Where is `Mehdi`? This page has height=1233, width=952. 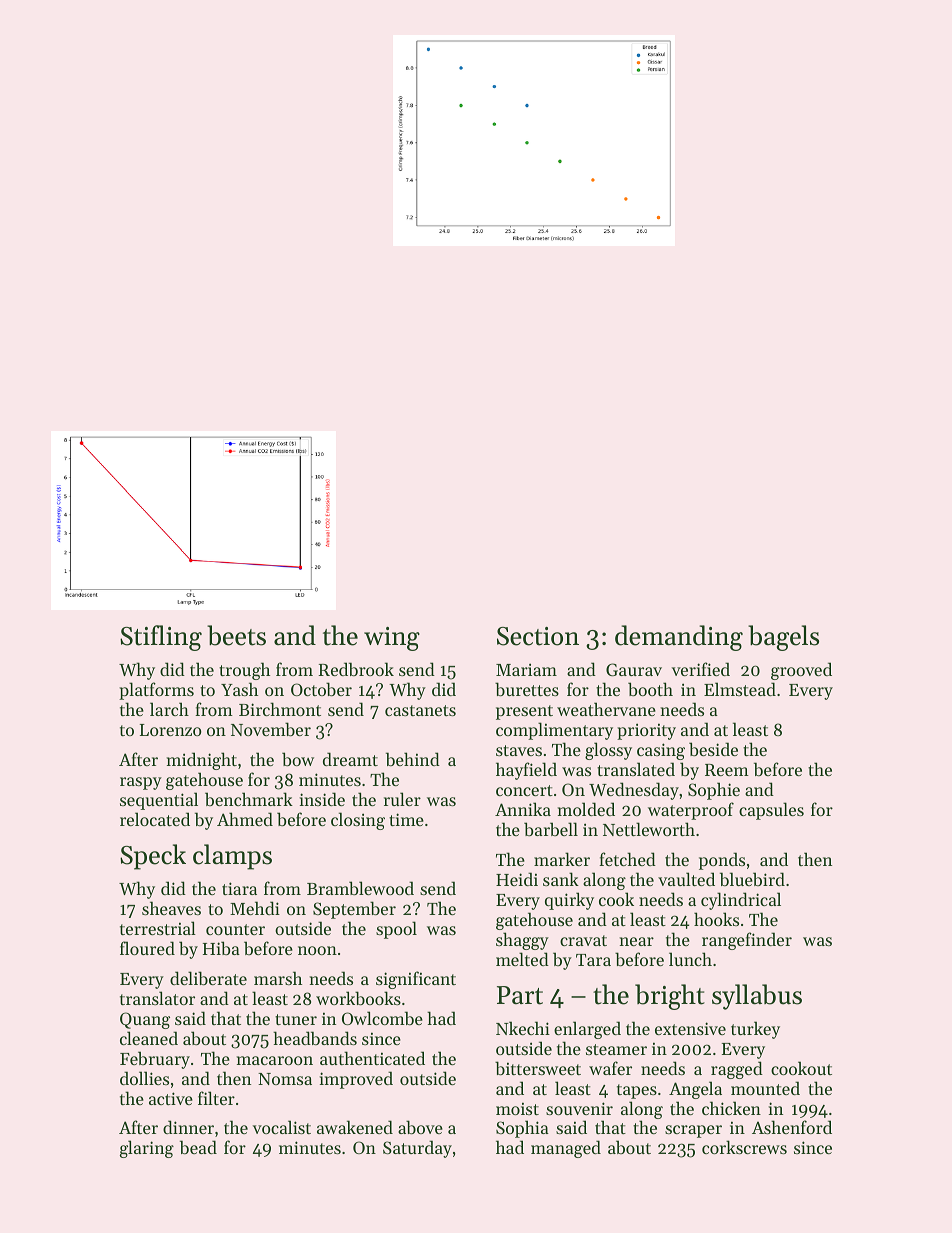
Mehdi is located at coordinates (255, 908).
